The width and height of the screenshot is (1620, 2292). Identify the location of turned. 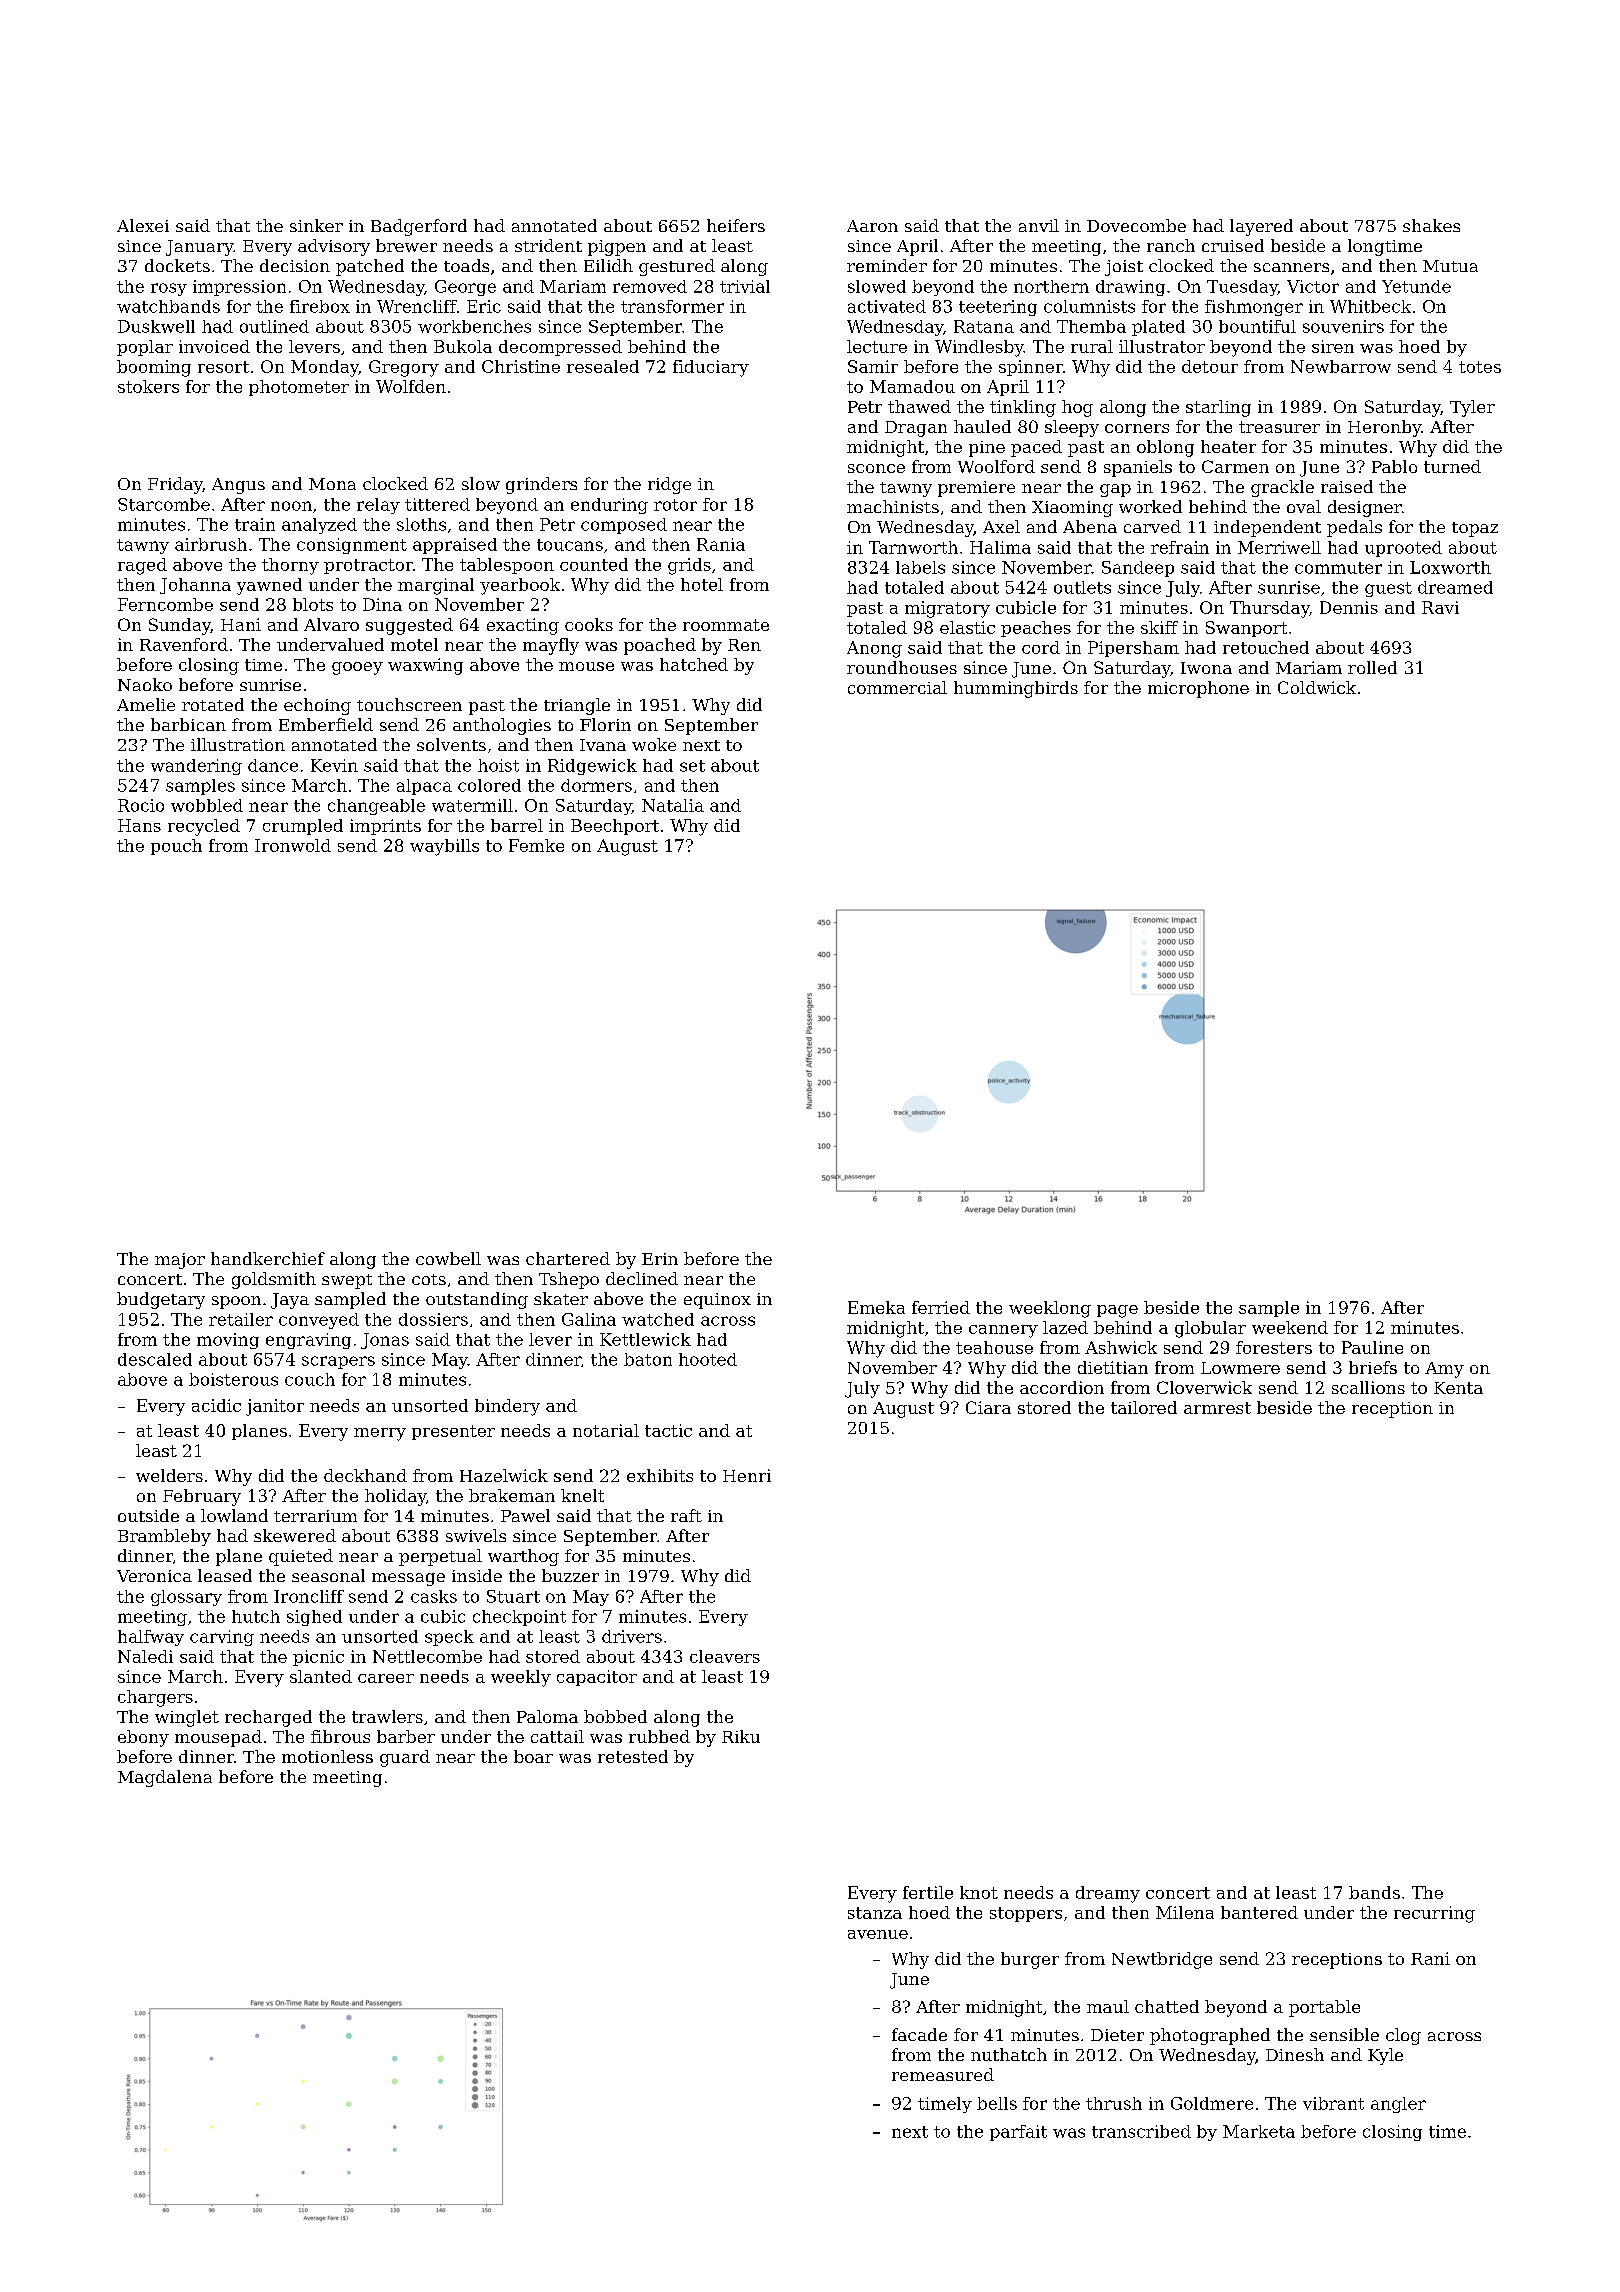
(1452, 466).
